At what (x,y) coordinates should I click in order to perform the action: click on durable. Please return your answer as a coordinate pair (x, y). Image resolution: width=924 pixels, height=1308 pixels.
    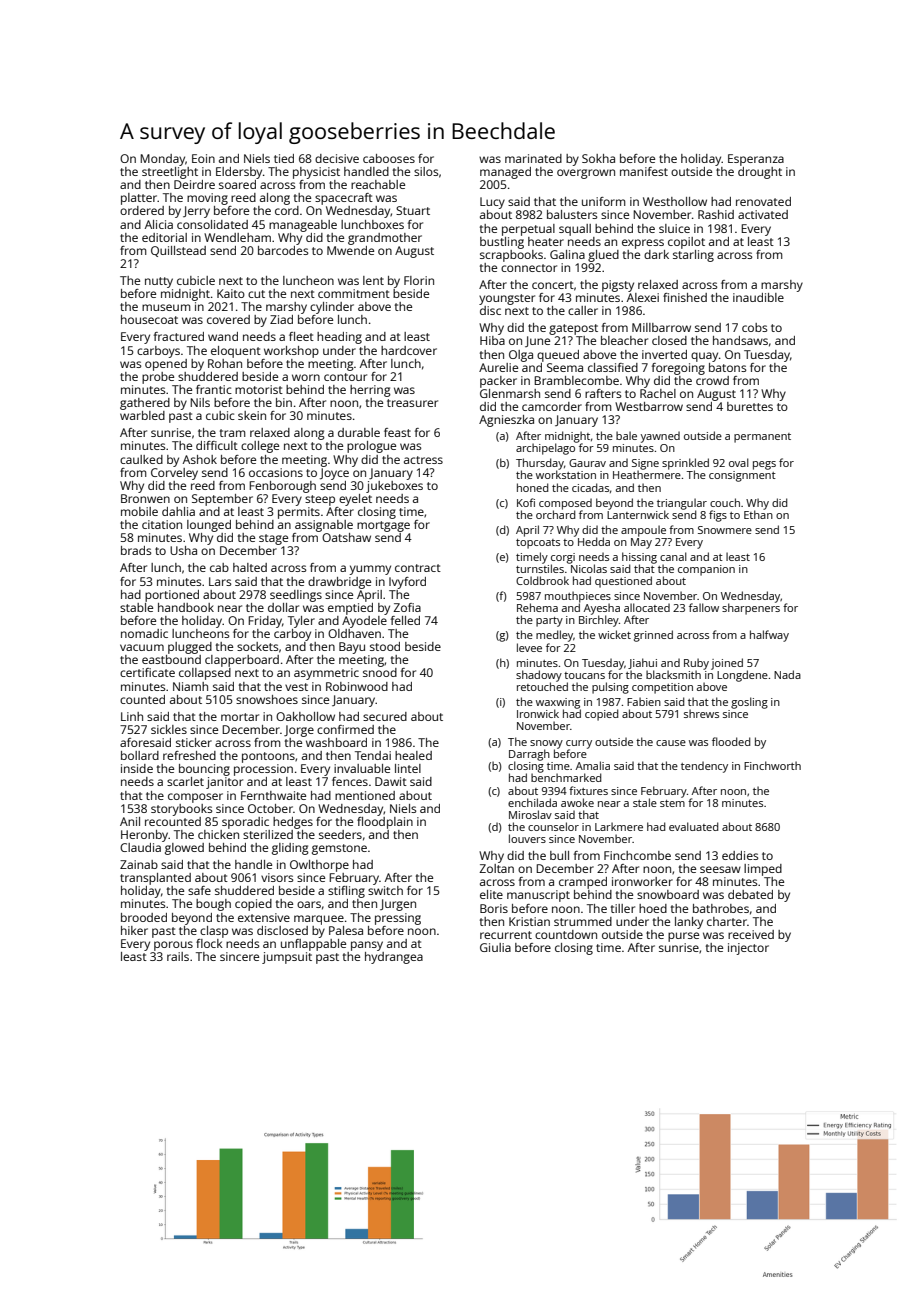
    Looking at the image, I should click on (359, 432).
